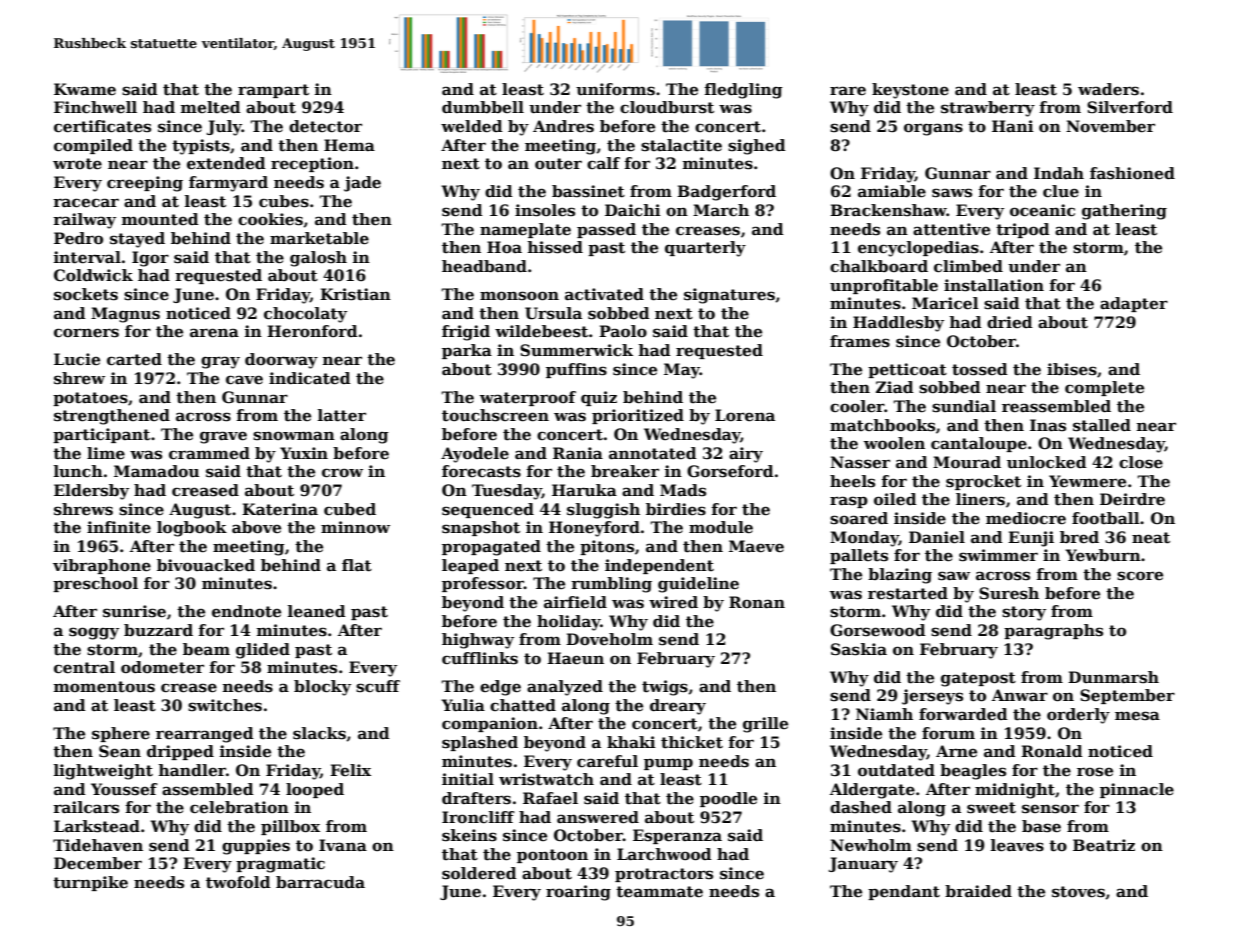 The image size is (1233, 952). What do you see at coordinates (563, 126) in the screenshot?
I see `Andres` at bounding box center [563, 126].
